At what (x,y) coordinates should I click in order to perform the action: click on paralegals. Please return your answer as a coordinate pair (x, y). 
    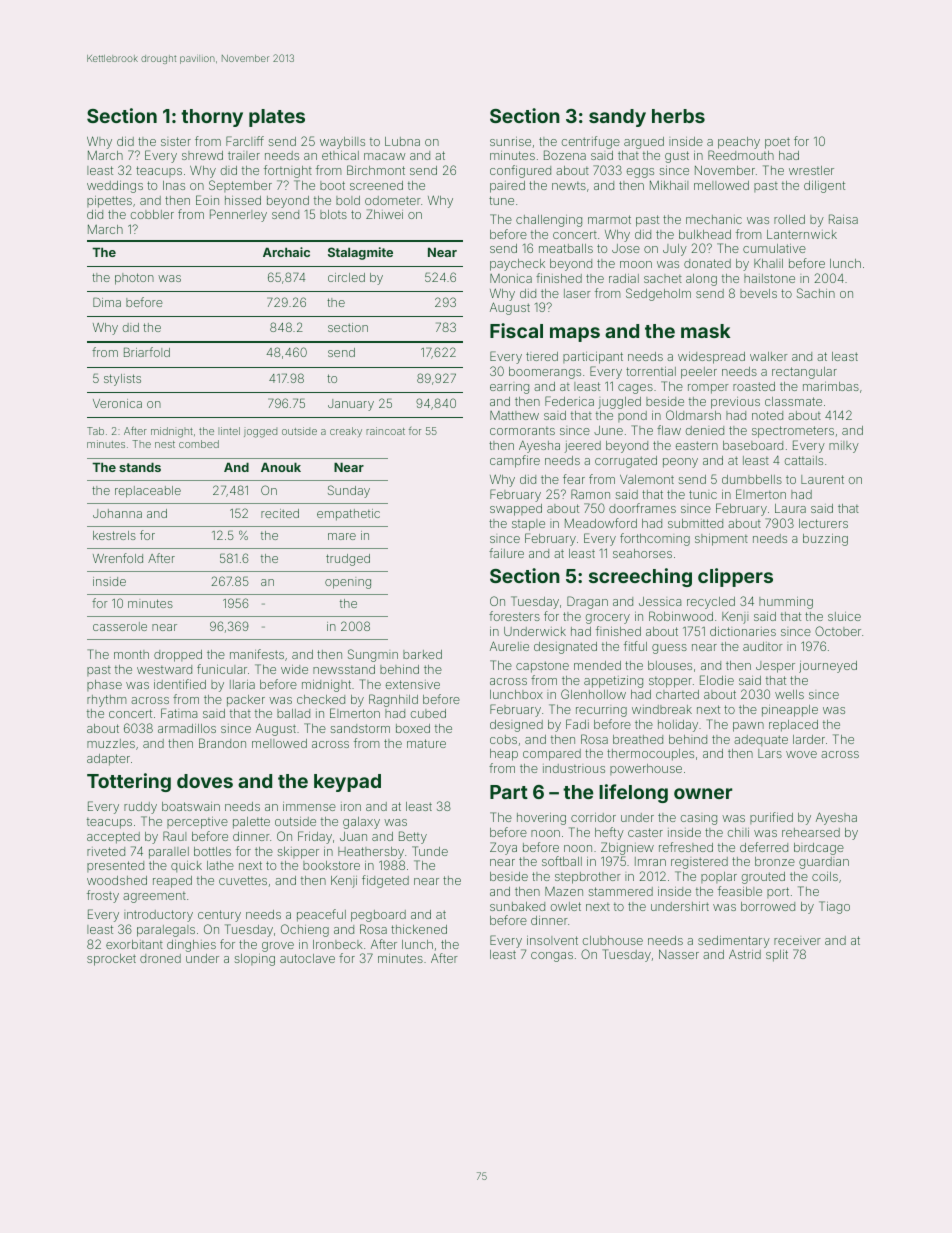
    Looking at the image, I should click on (166, 931).
